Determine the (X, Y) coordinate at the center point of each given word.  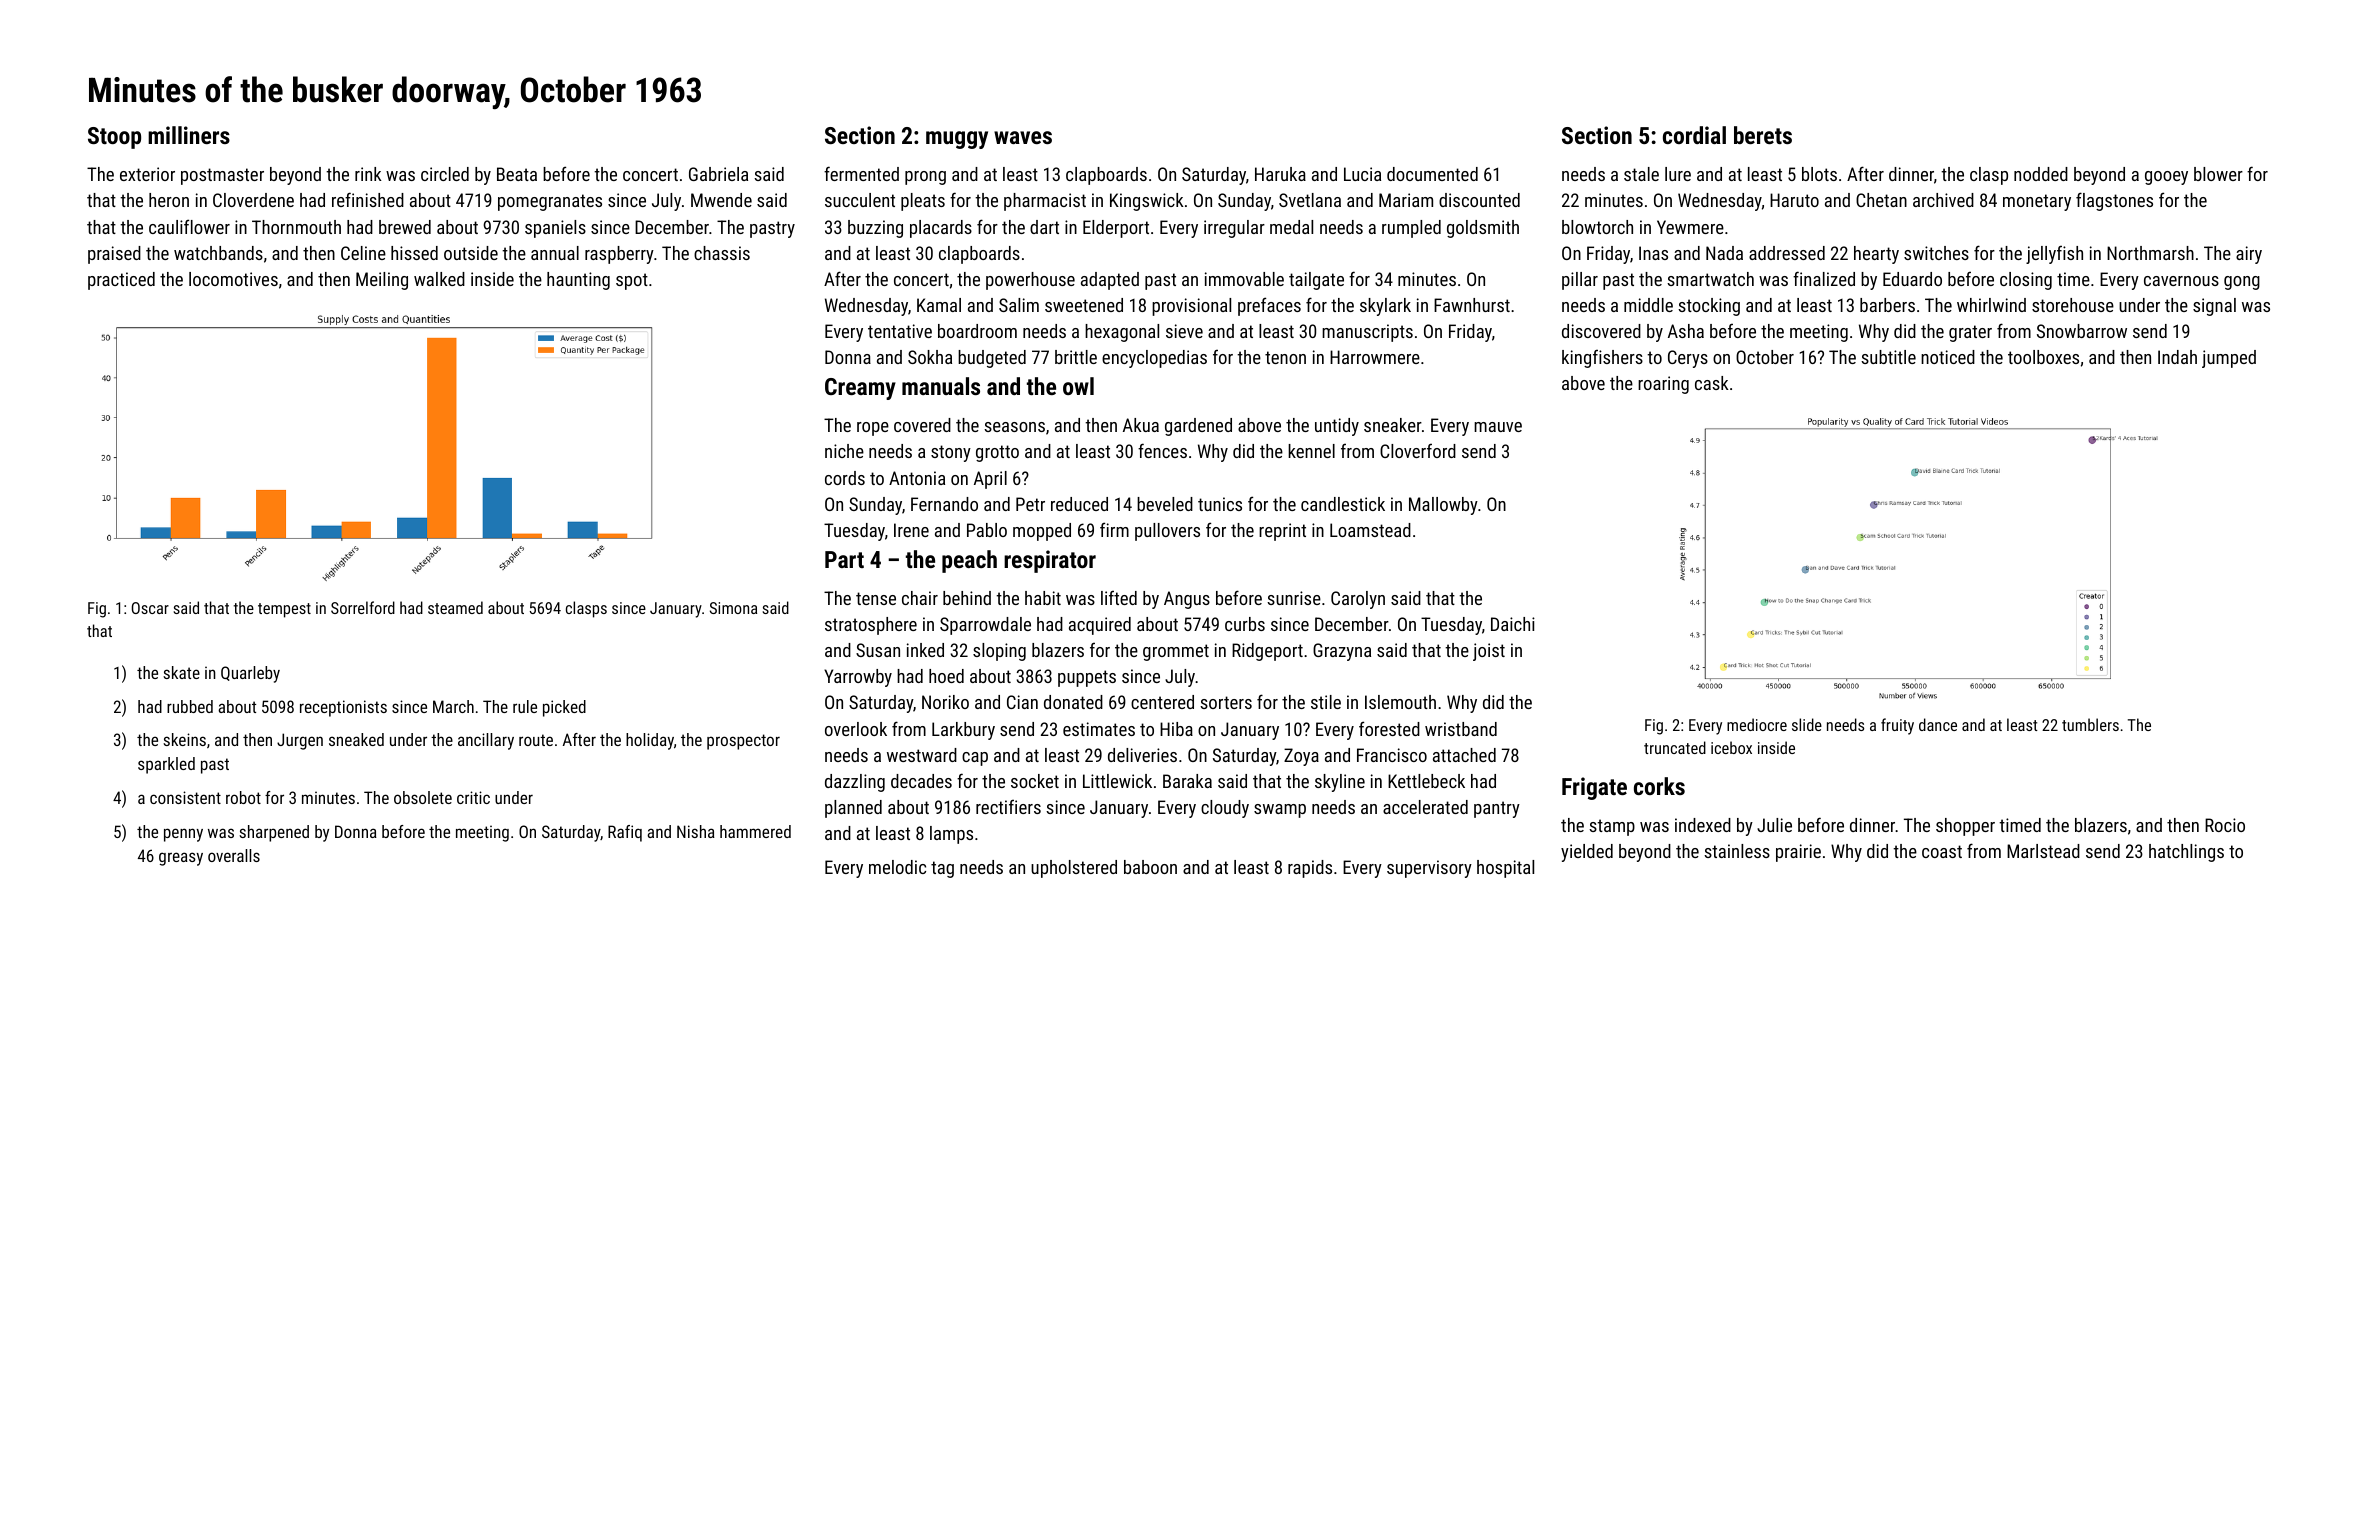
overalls (234, 855)
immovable (1244, 279)
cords (845, 478)
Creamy (860, 389)
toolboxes (2043, 357)
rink (368, 174)
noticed (1948, 357)
